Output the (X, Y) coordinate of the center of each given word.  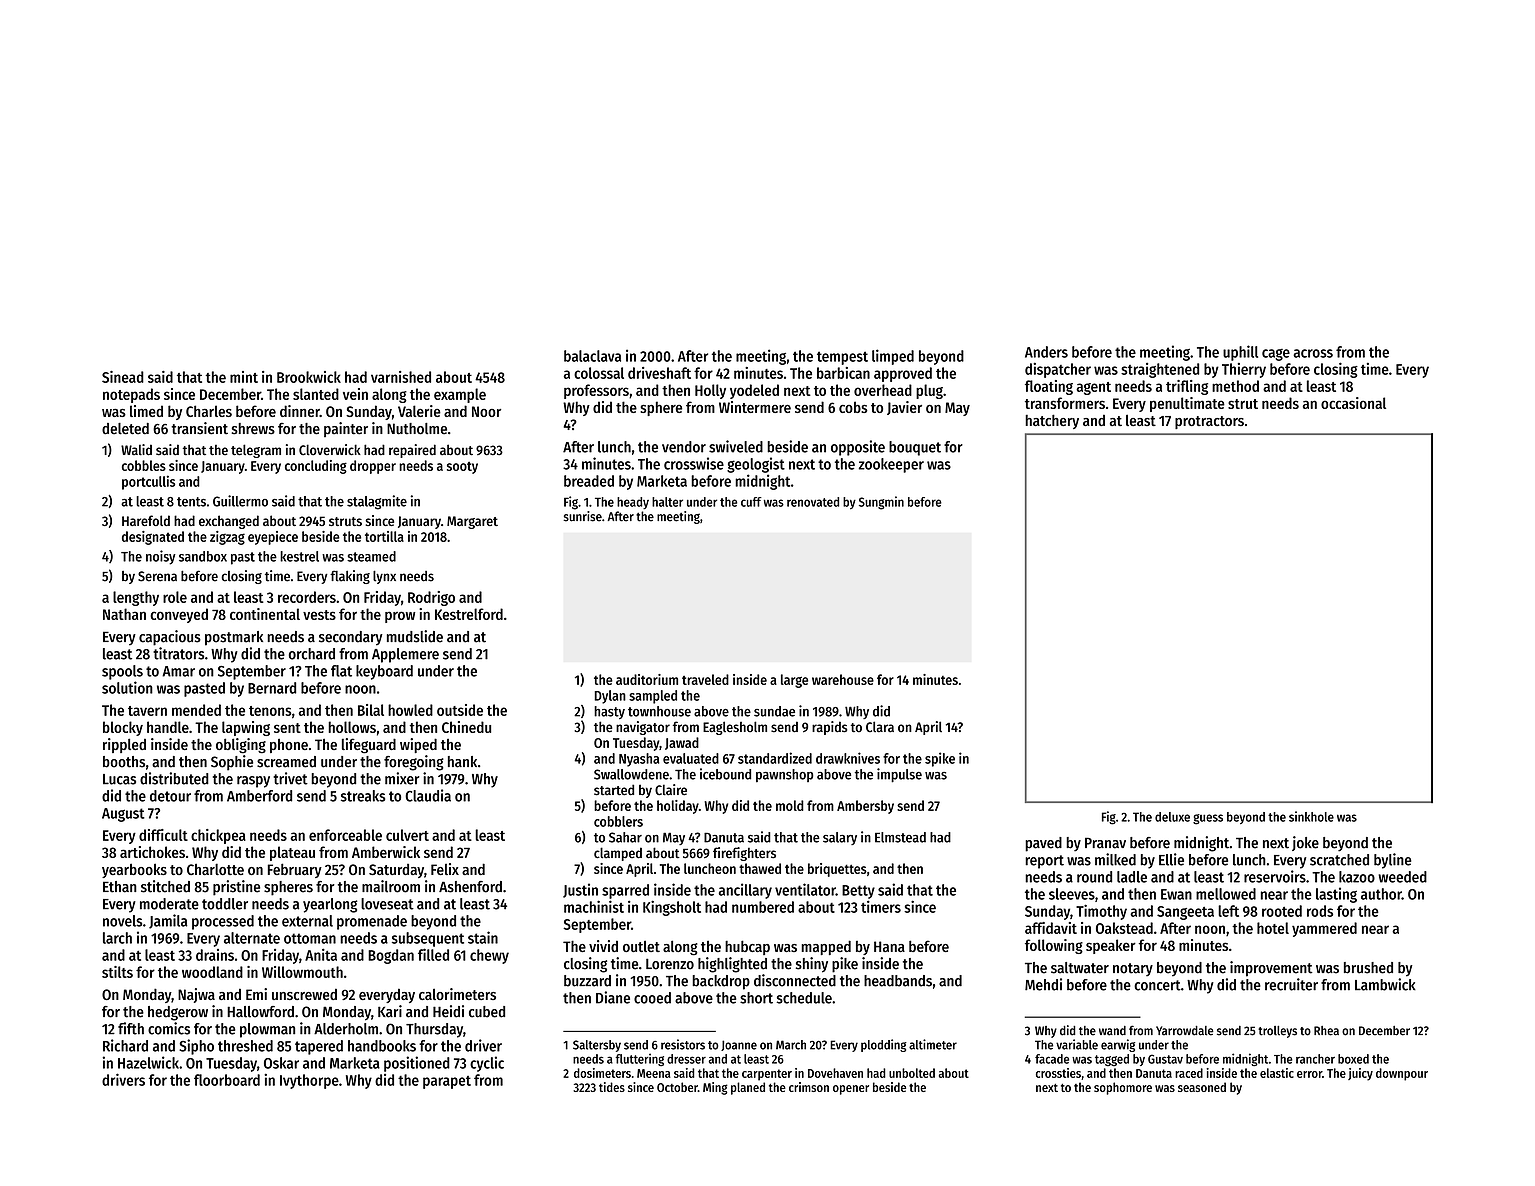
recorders (307, 597)
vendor (684, 447)
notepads (131, 395)
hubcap (747, 947)
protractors (1209, 422)
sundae (774, 711)
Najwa (196, 995)
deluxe (1172, 817)
